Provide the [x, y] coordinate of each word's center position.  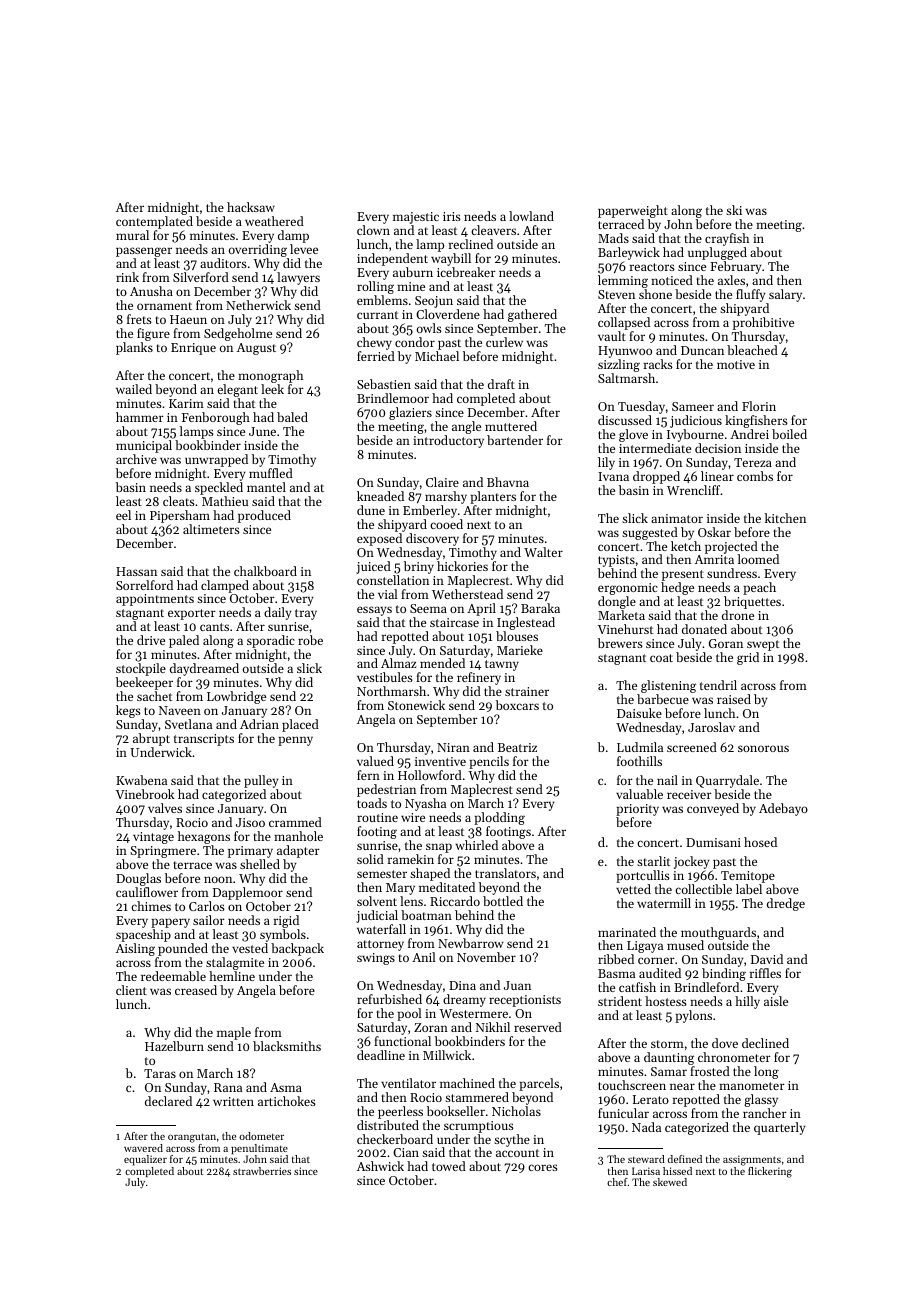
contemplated [154, 222]
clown [373, 230]
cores [543, 1167]
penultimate [259, 1149]
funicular [623, 1113]
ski [734, 210]
